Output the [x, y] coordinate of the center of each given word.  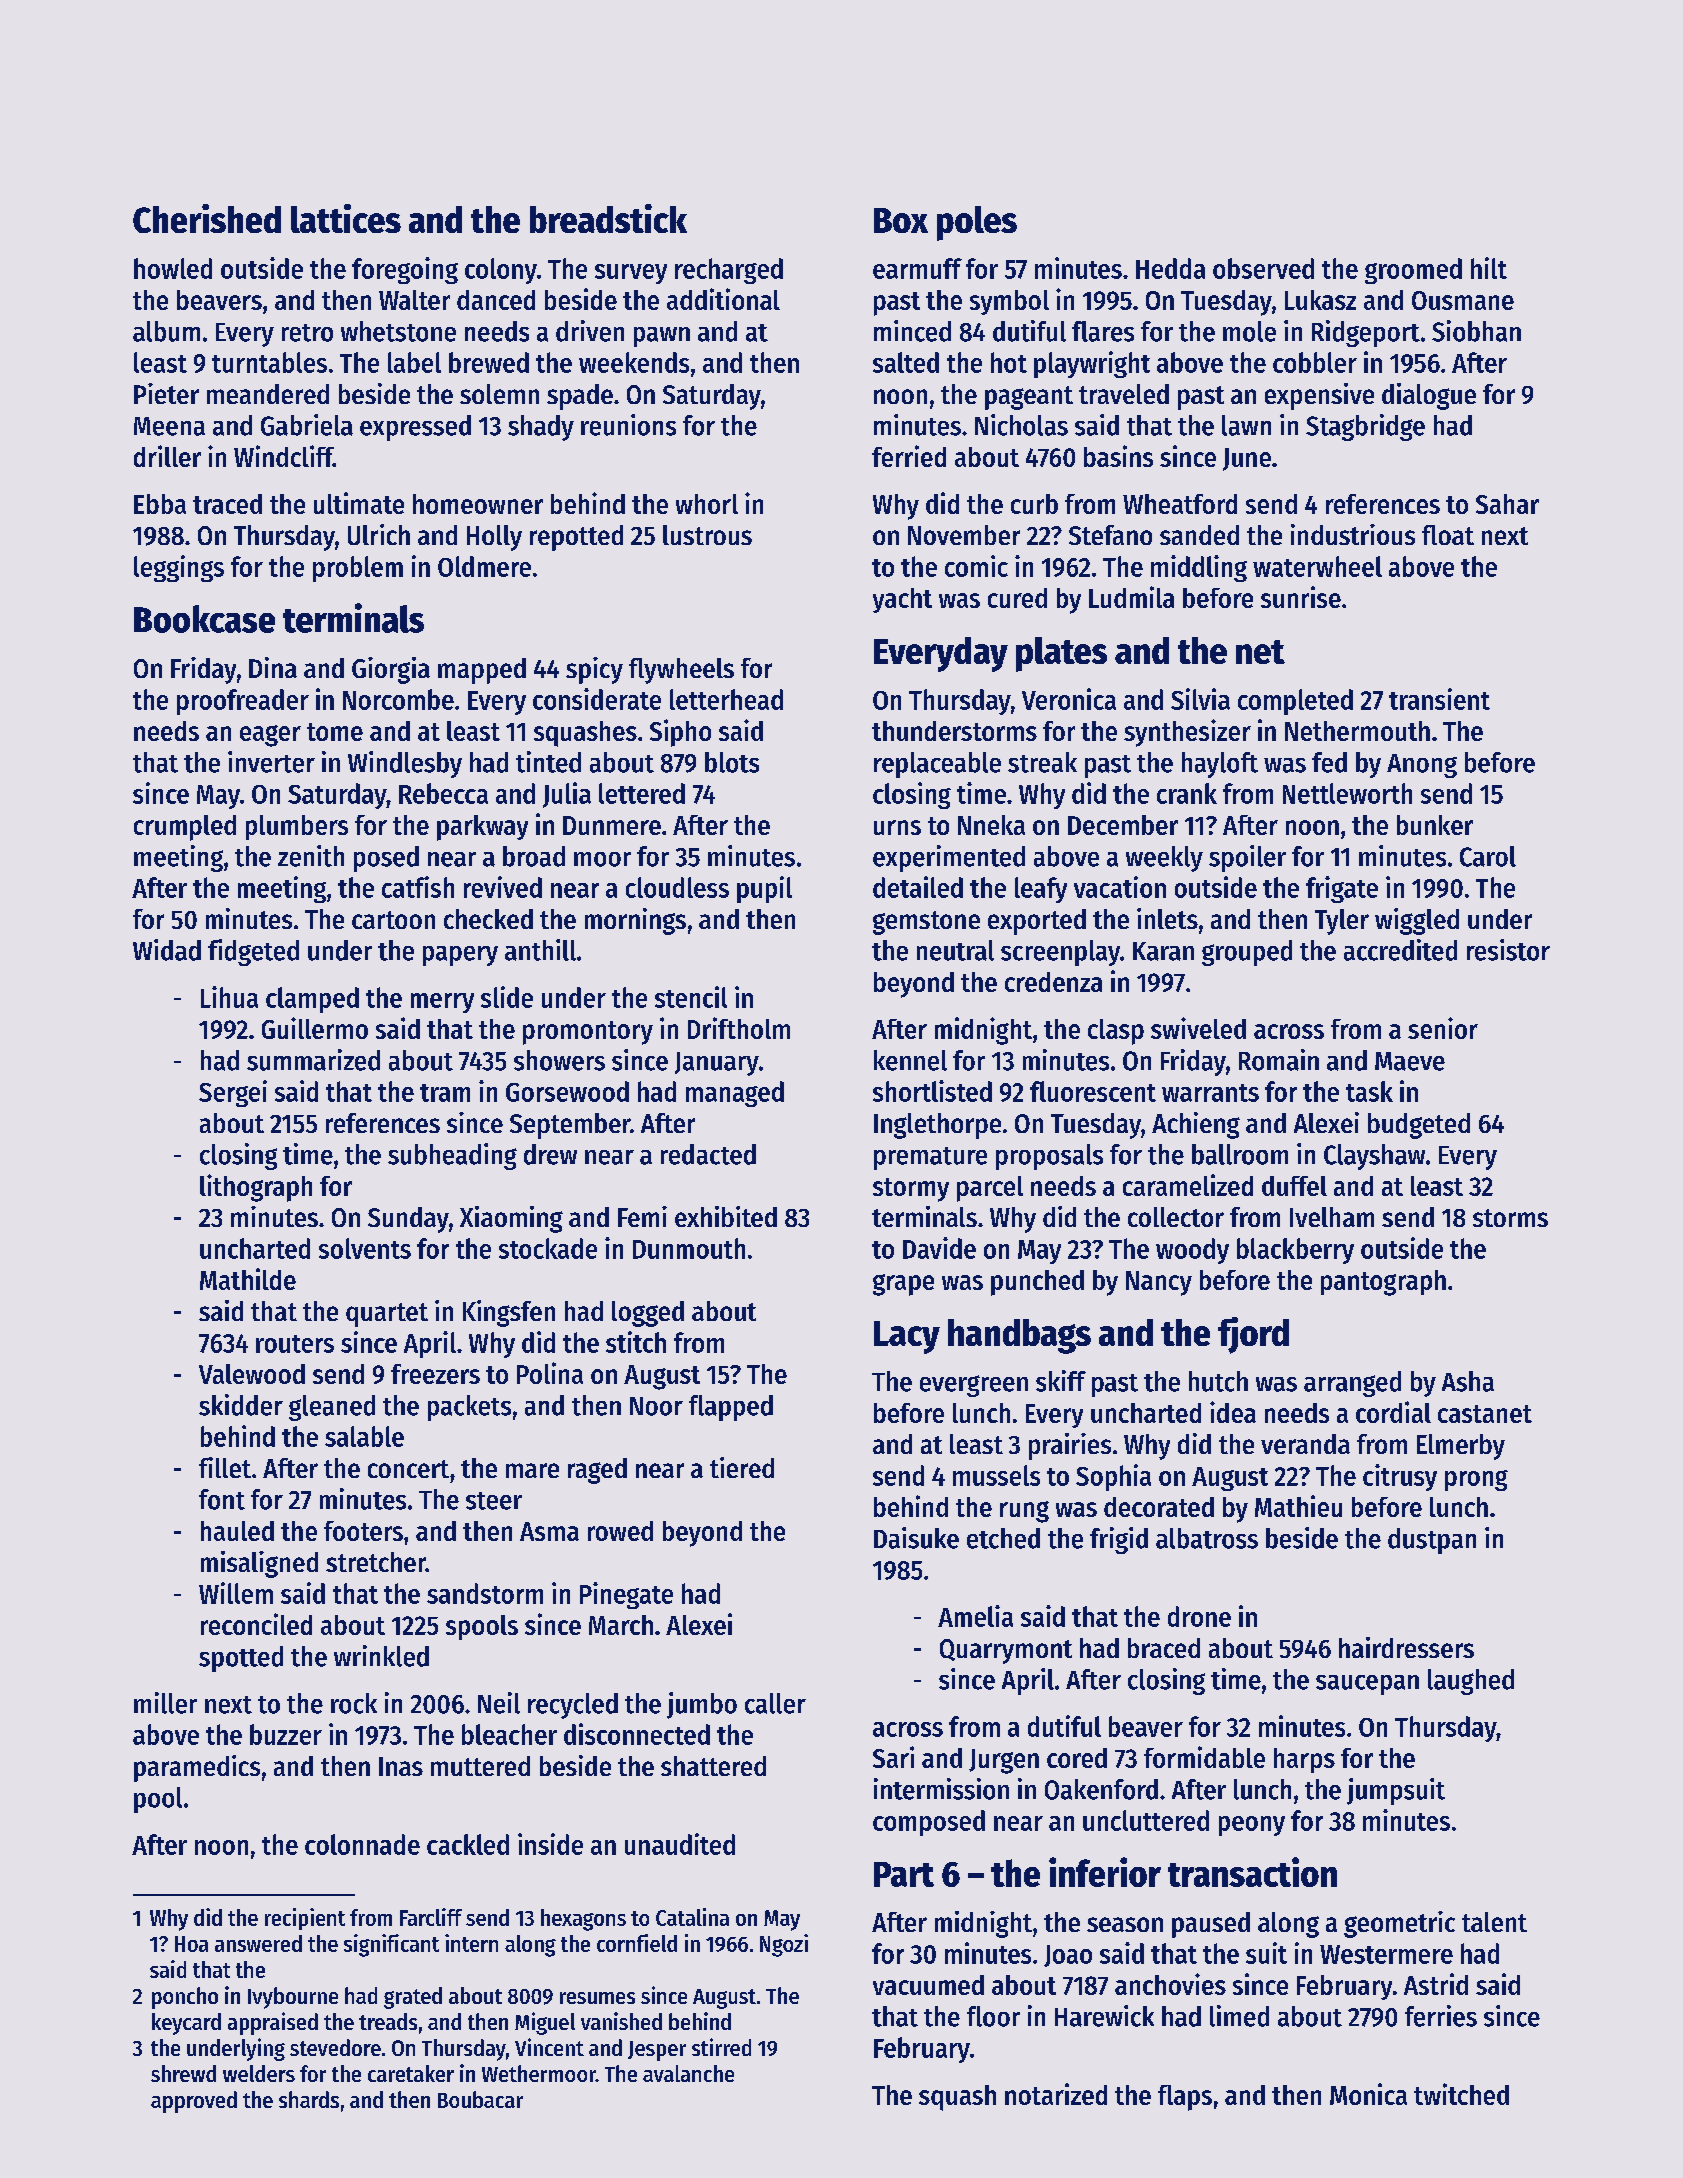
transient [1439, 699]
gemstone [926, 923]
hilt [1489, 268]
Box [901, 220]
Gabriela [307, 425]
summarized [313, 1060]
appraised [273, 2023]
